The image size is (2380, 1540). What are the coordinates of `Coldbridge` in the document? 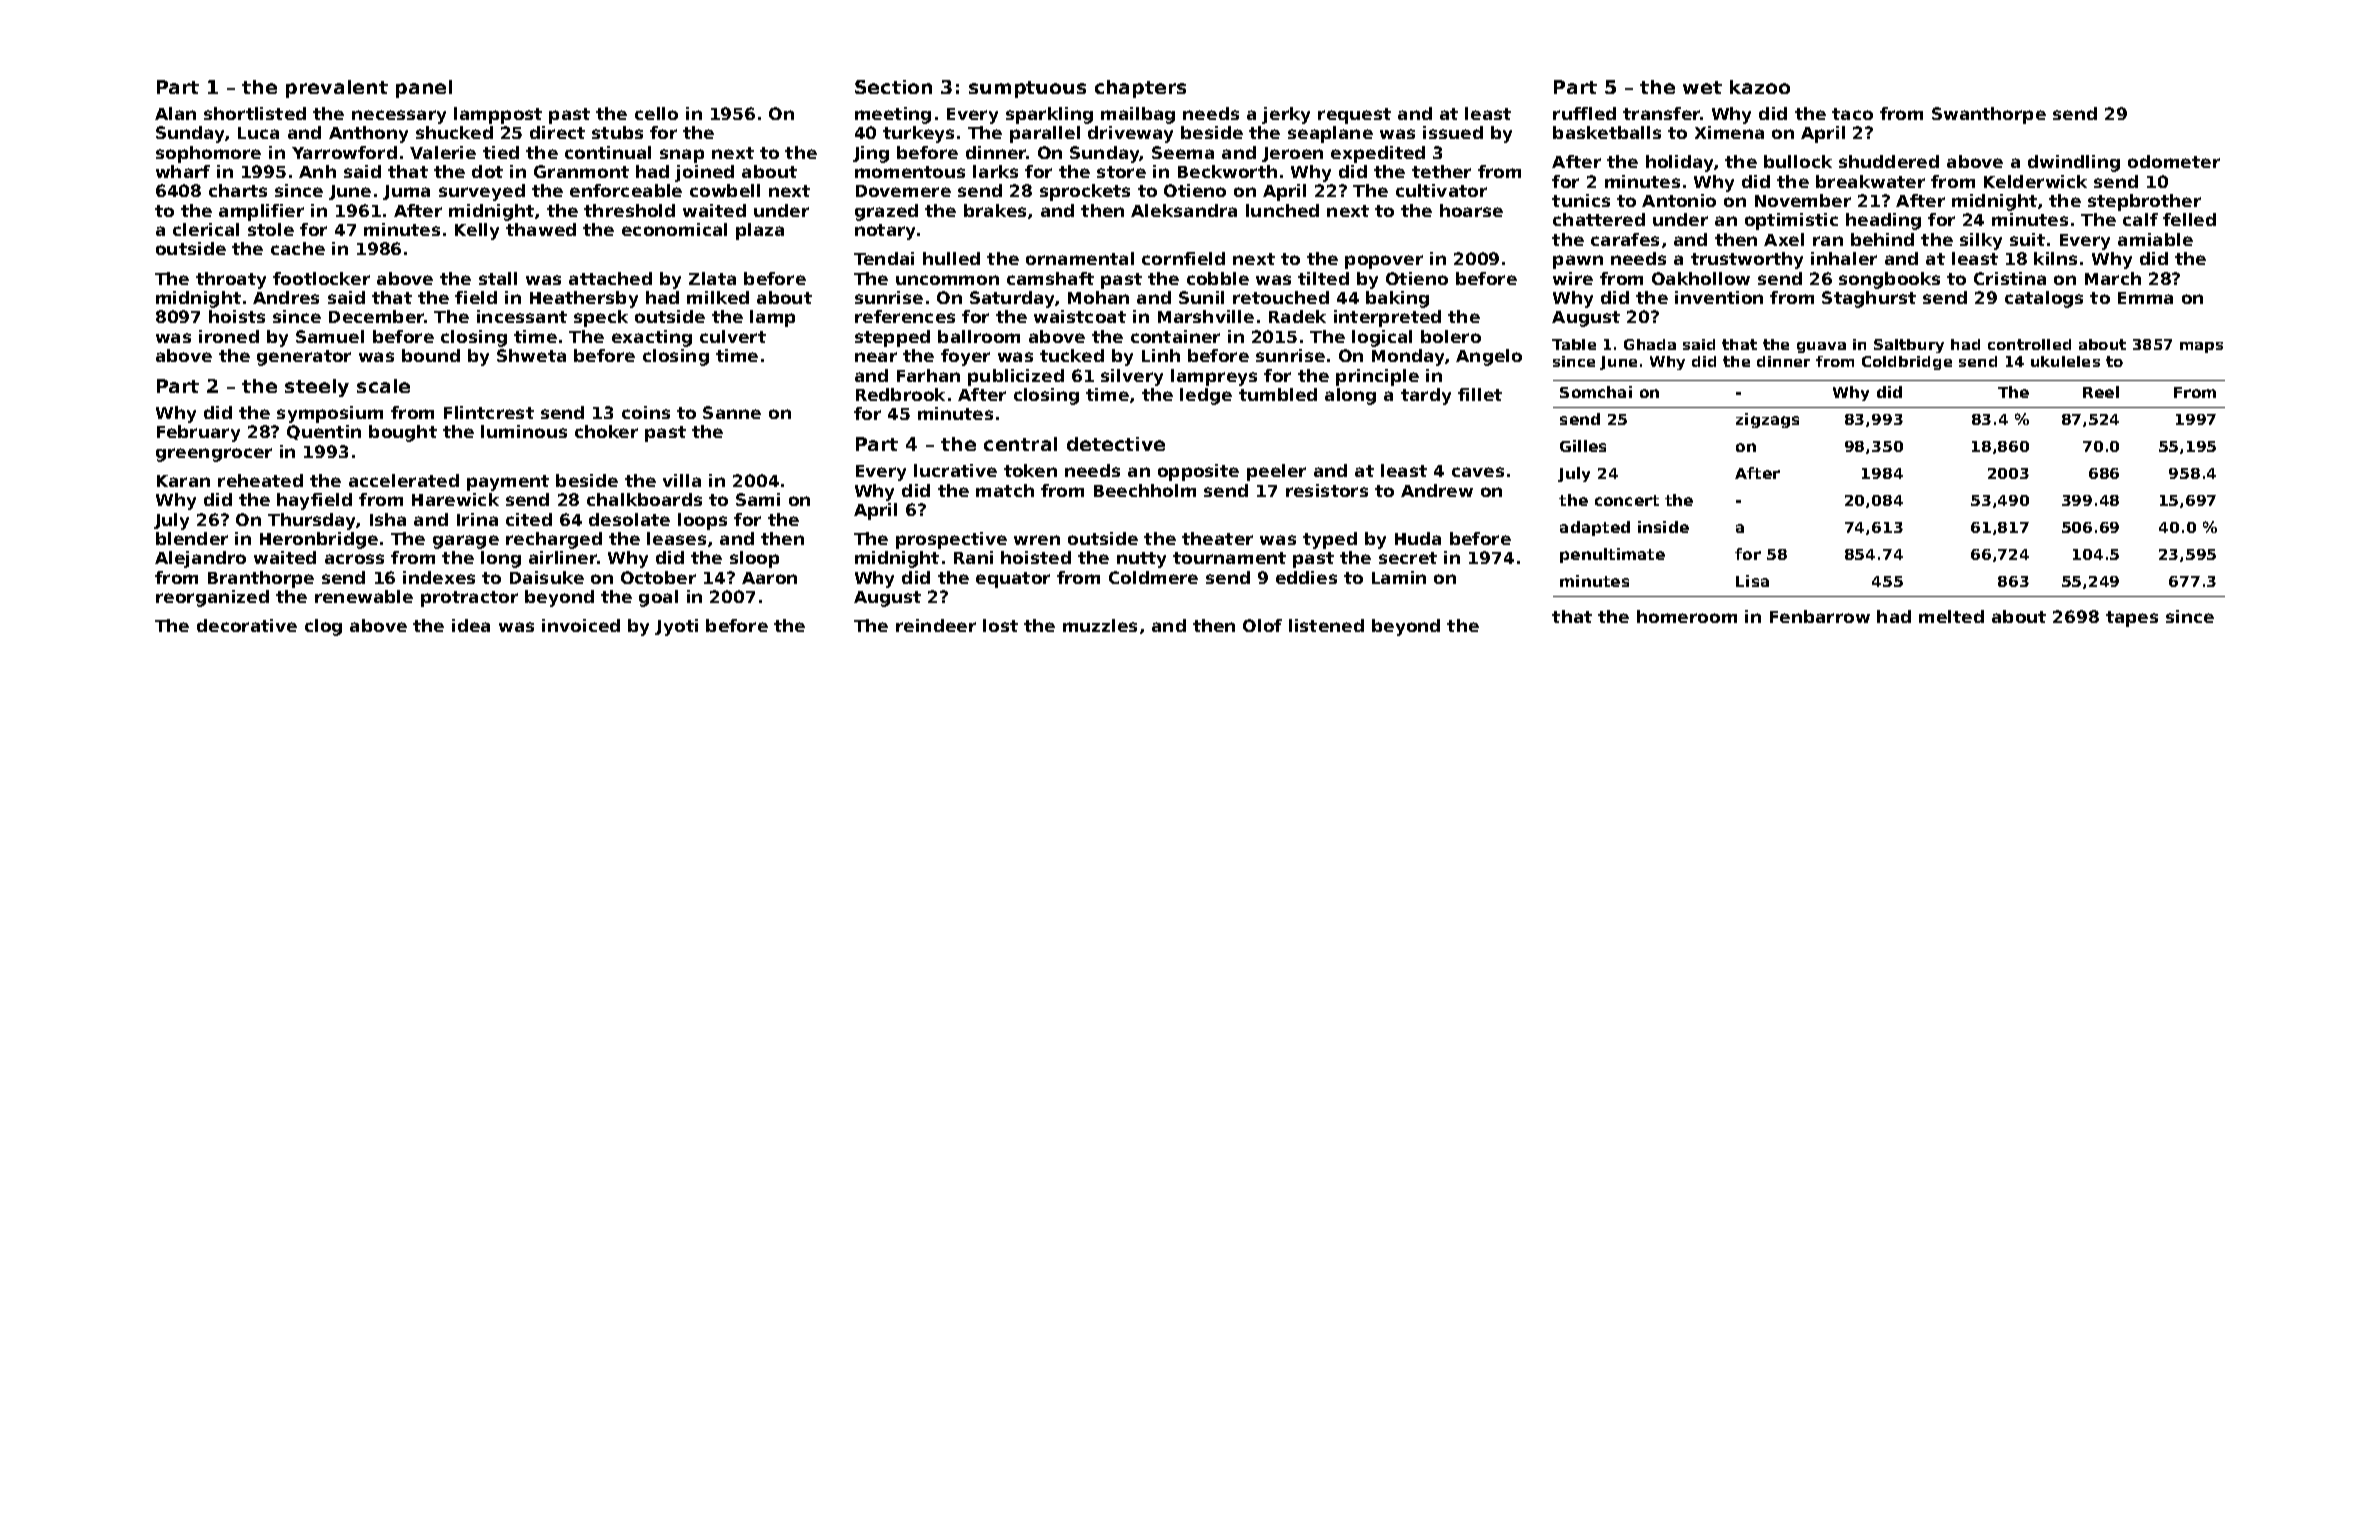 It's located at (1907, 363).
